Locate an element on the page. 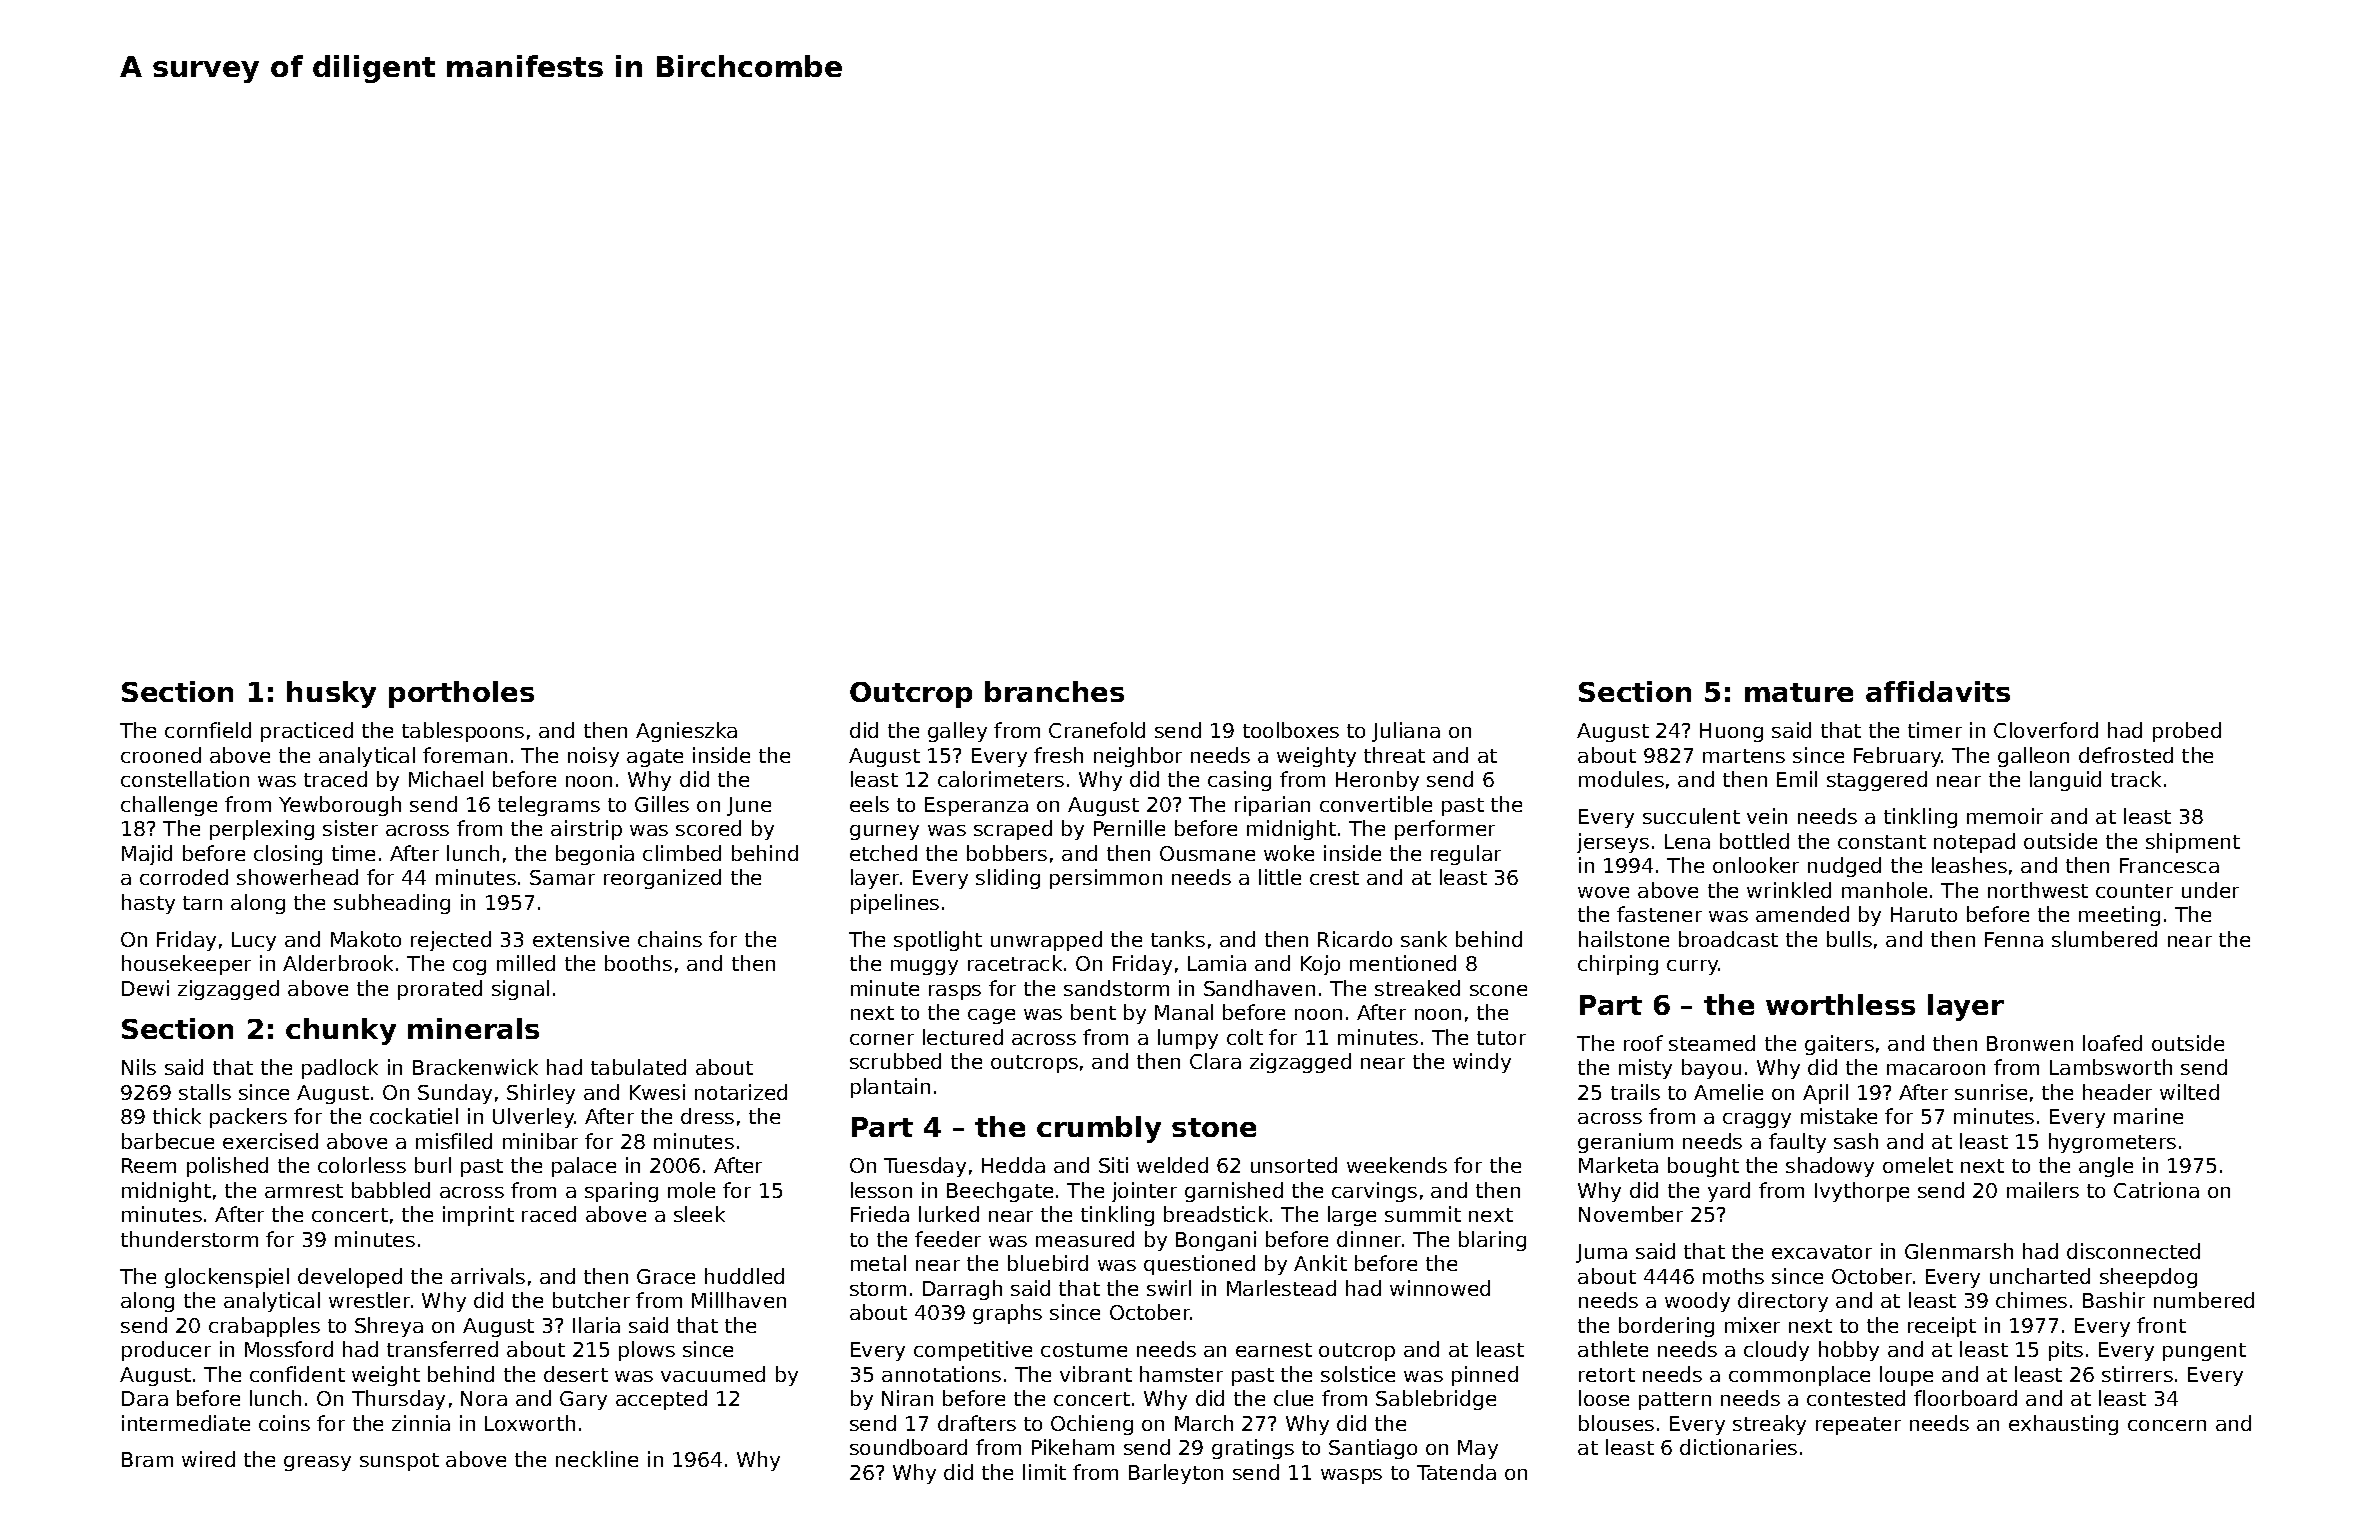  Niran is located at coordinates (907, 1398).
